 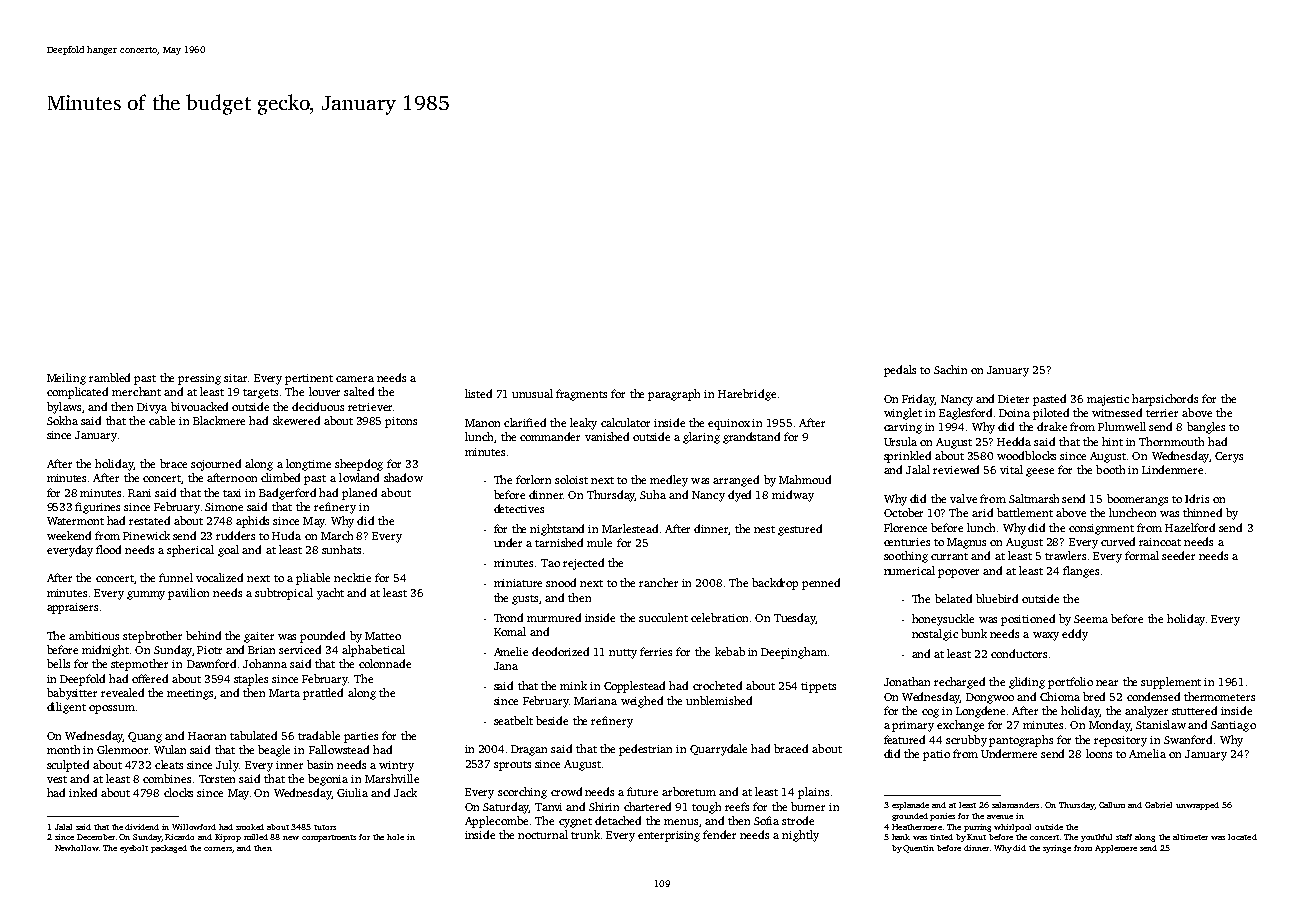 What do you see at coordinates (152, 408) in the screenshot?
I see `Divya` at bounding box center [152, 408].
